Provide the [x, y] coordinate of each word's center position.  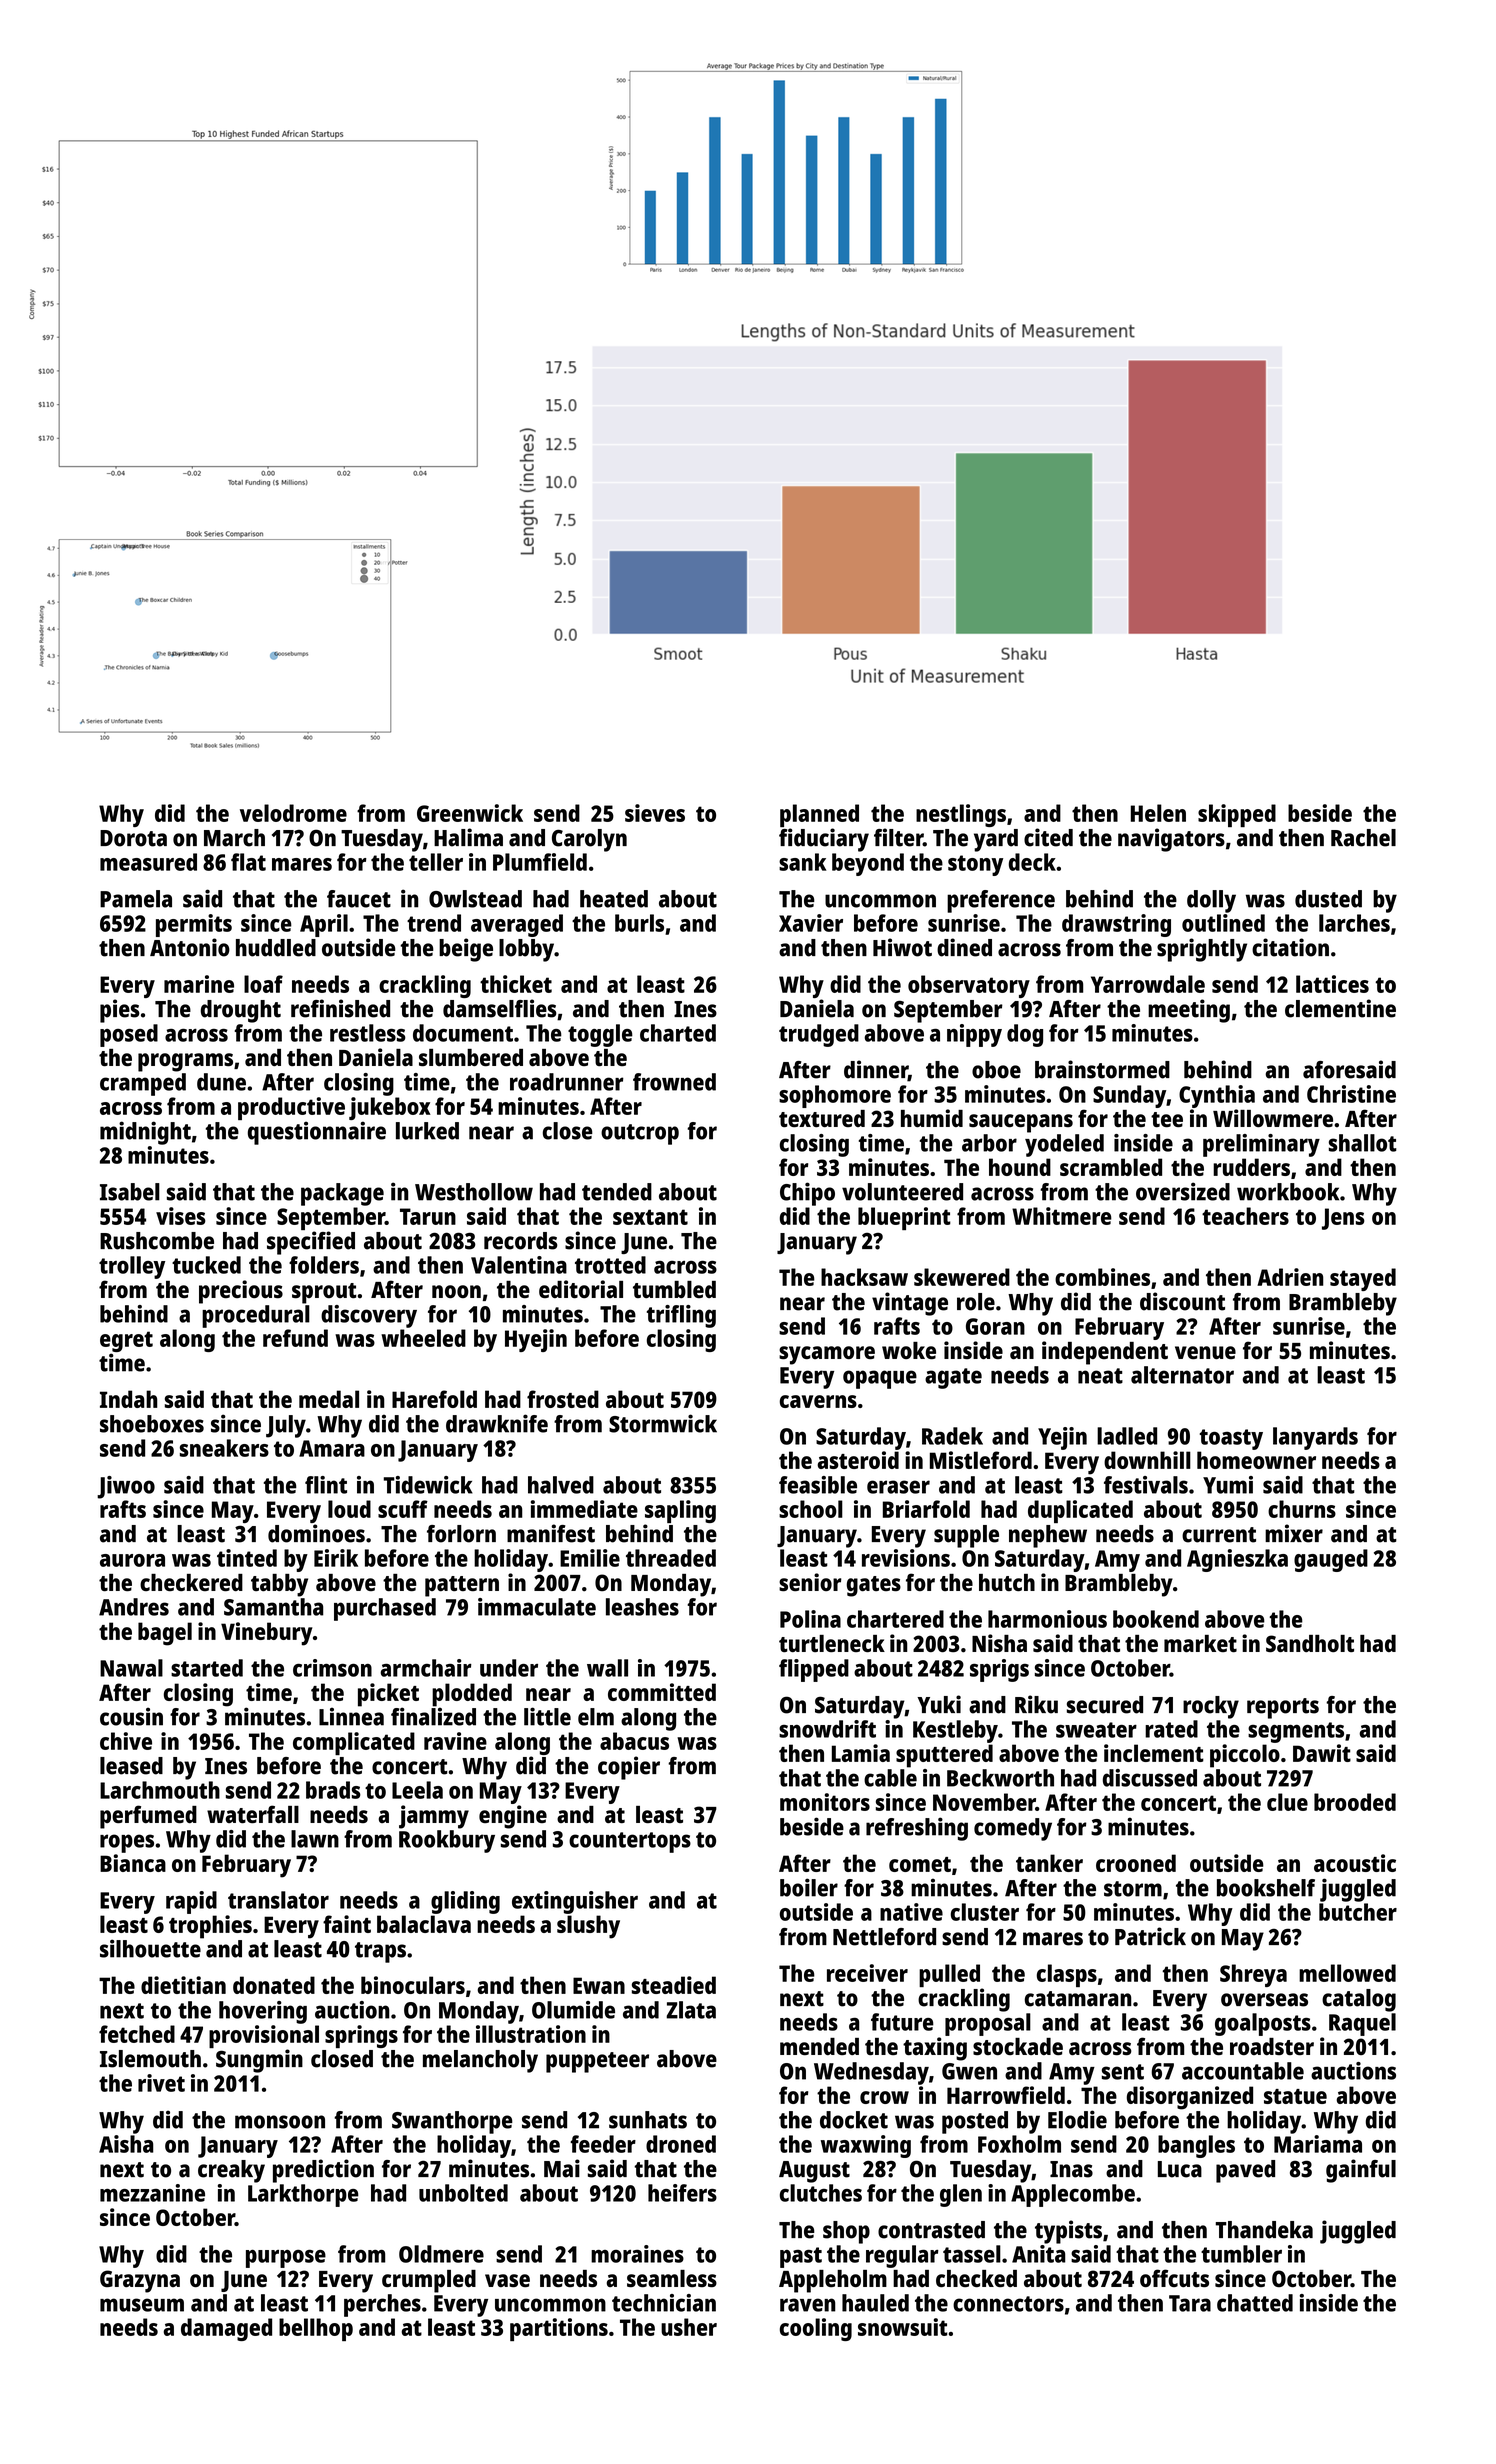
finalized [433, 1716]
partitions [559, 2329]
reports [1283, 1708]
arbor [989, 1143]
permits [194, 925]
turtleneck [832, 1644]
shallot [1363, 1143]
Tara [1190, 2303]
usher [689, 2327]
